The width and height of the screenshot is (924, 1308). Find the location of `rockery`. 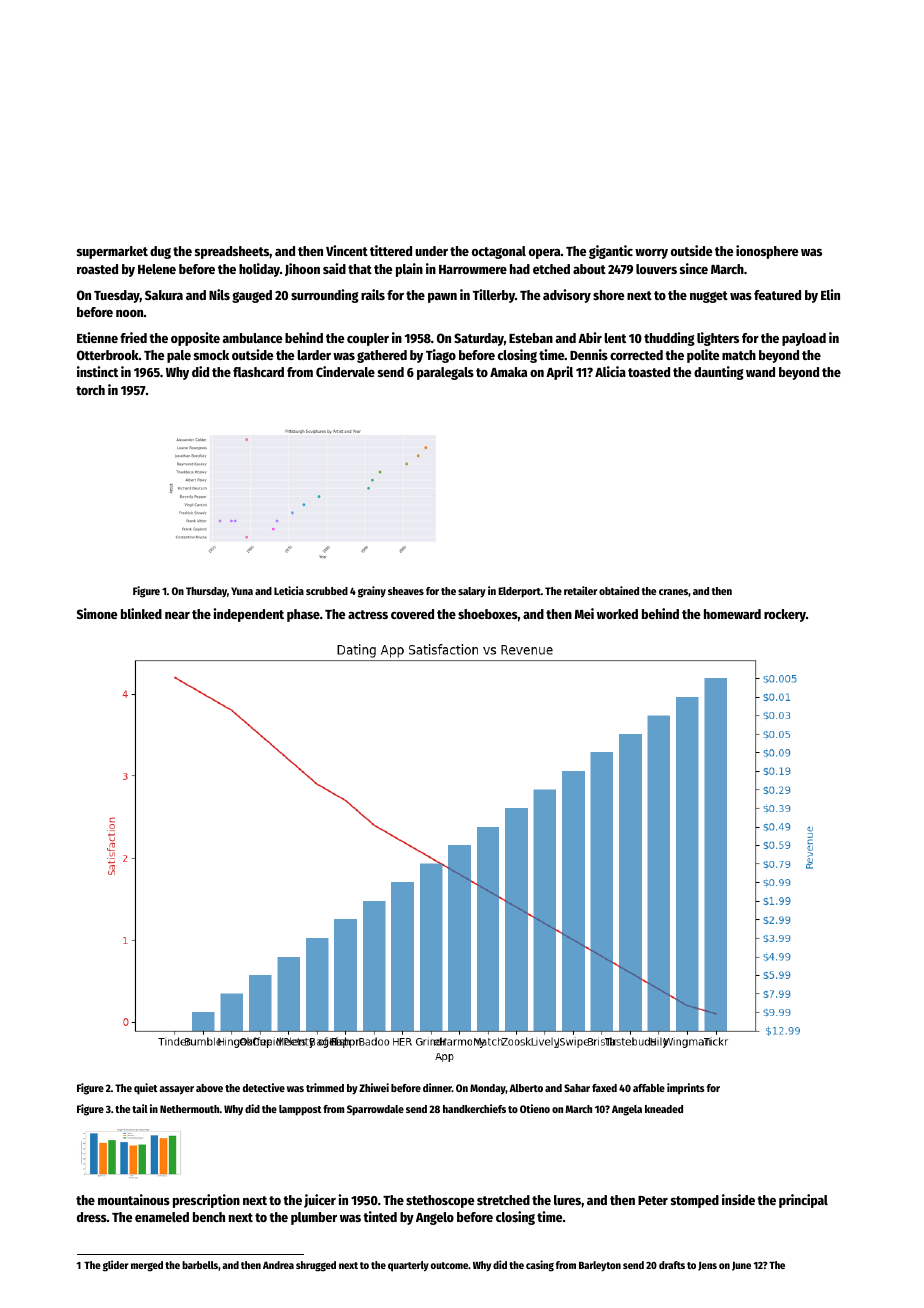

rockery is located at coordinates (785, 615).
